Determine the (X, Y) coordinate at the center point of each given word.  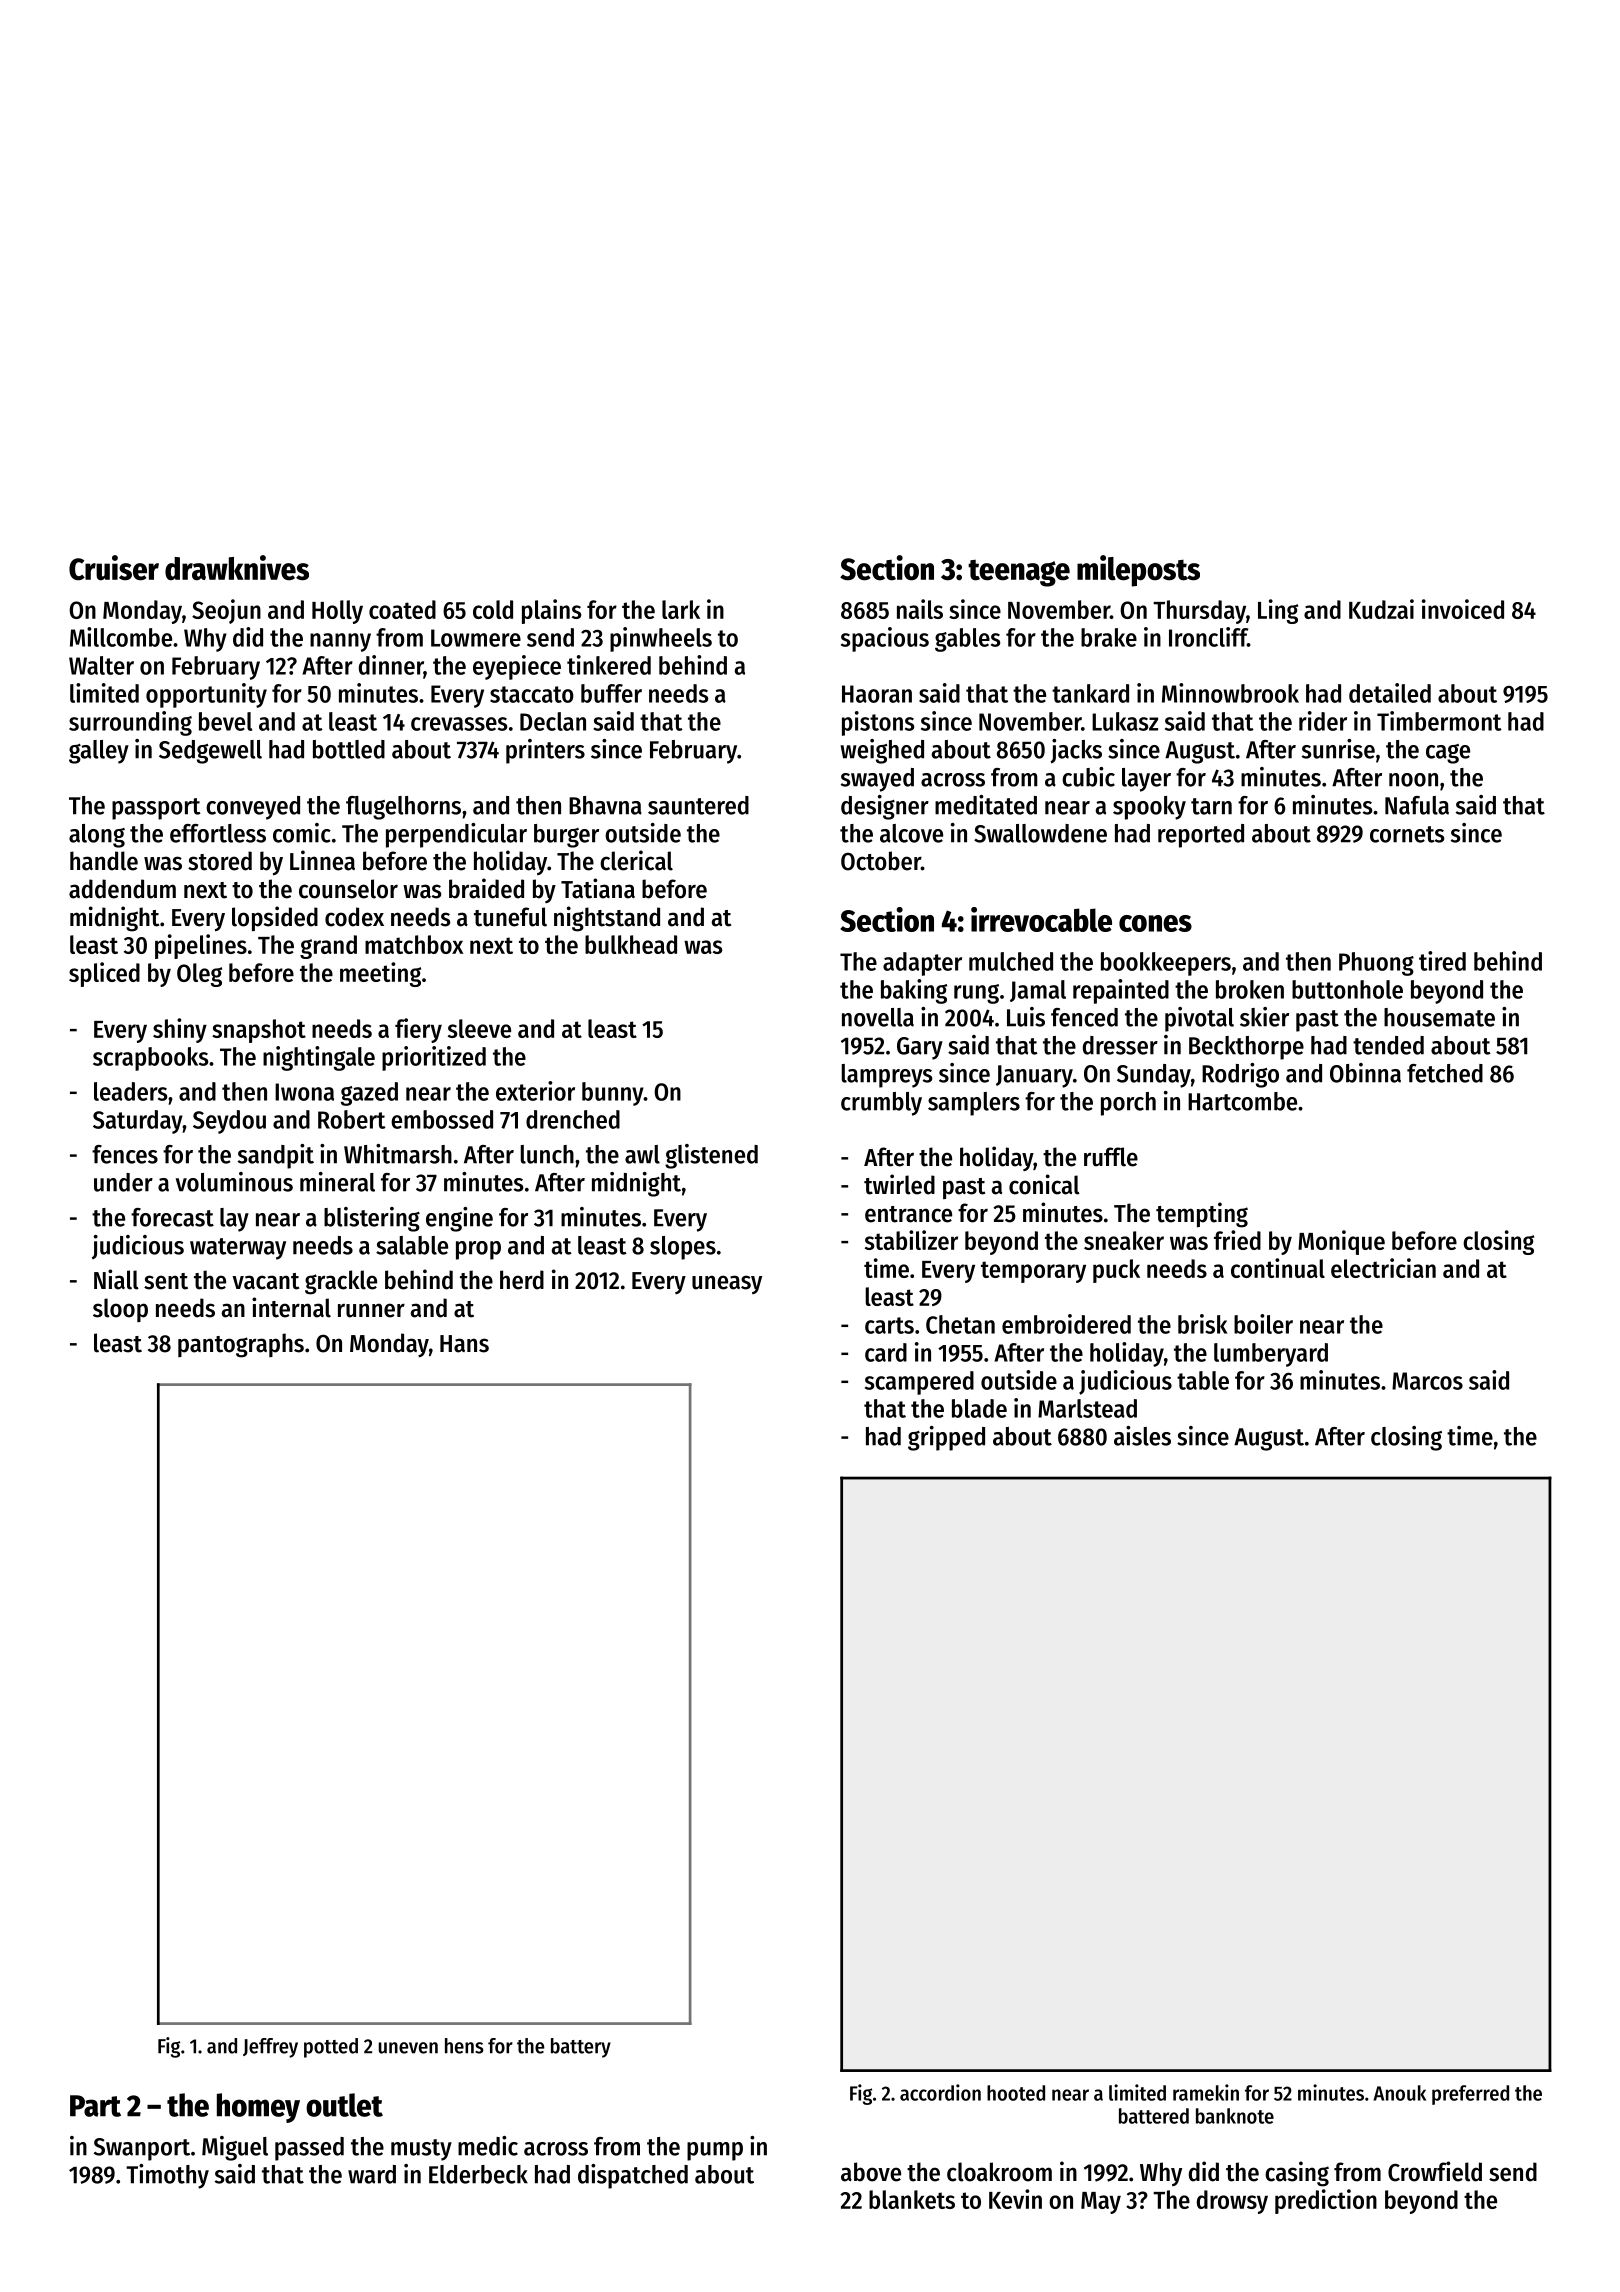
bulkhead (631, 944)
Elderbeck (478, 2174)
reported (1201, 836)
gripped (946, 1438)
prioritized (434, 1058)
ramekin (1206, 2092)
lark (681, 609)
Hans (464, 1344)
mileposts (1138, 571)
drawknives (237, 568)
